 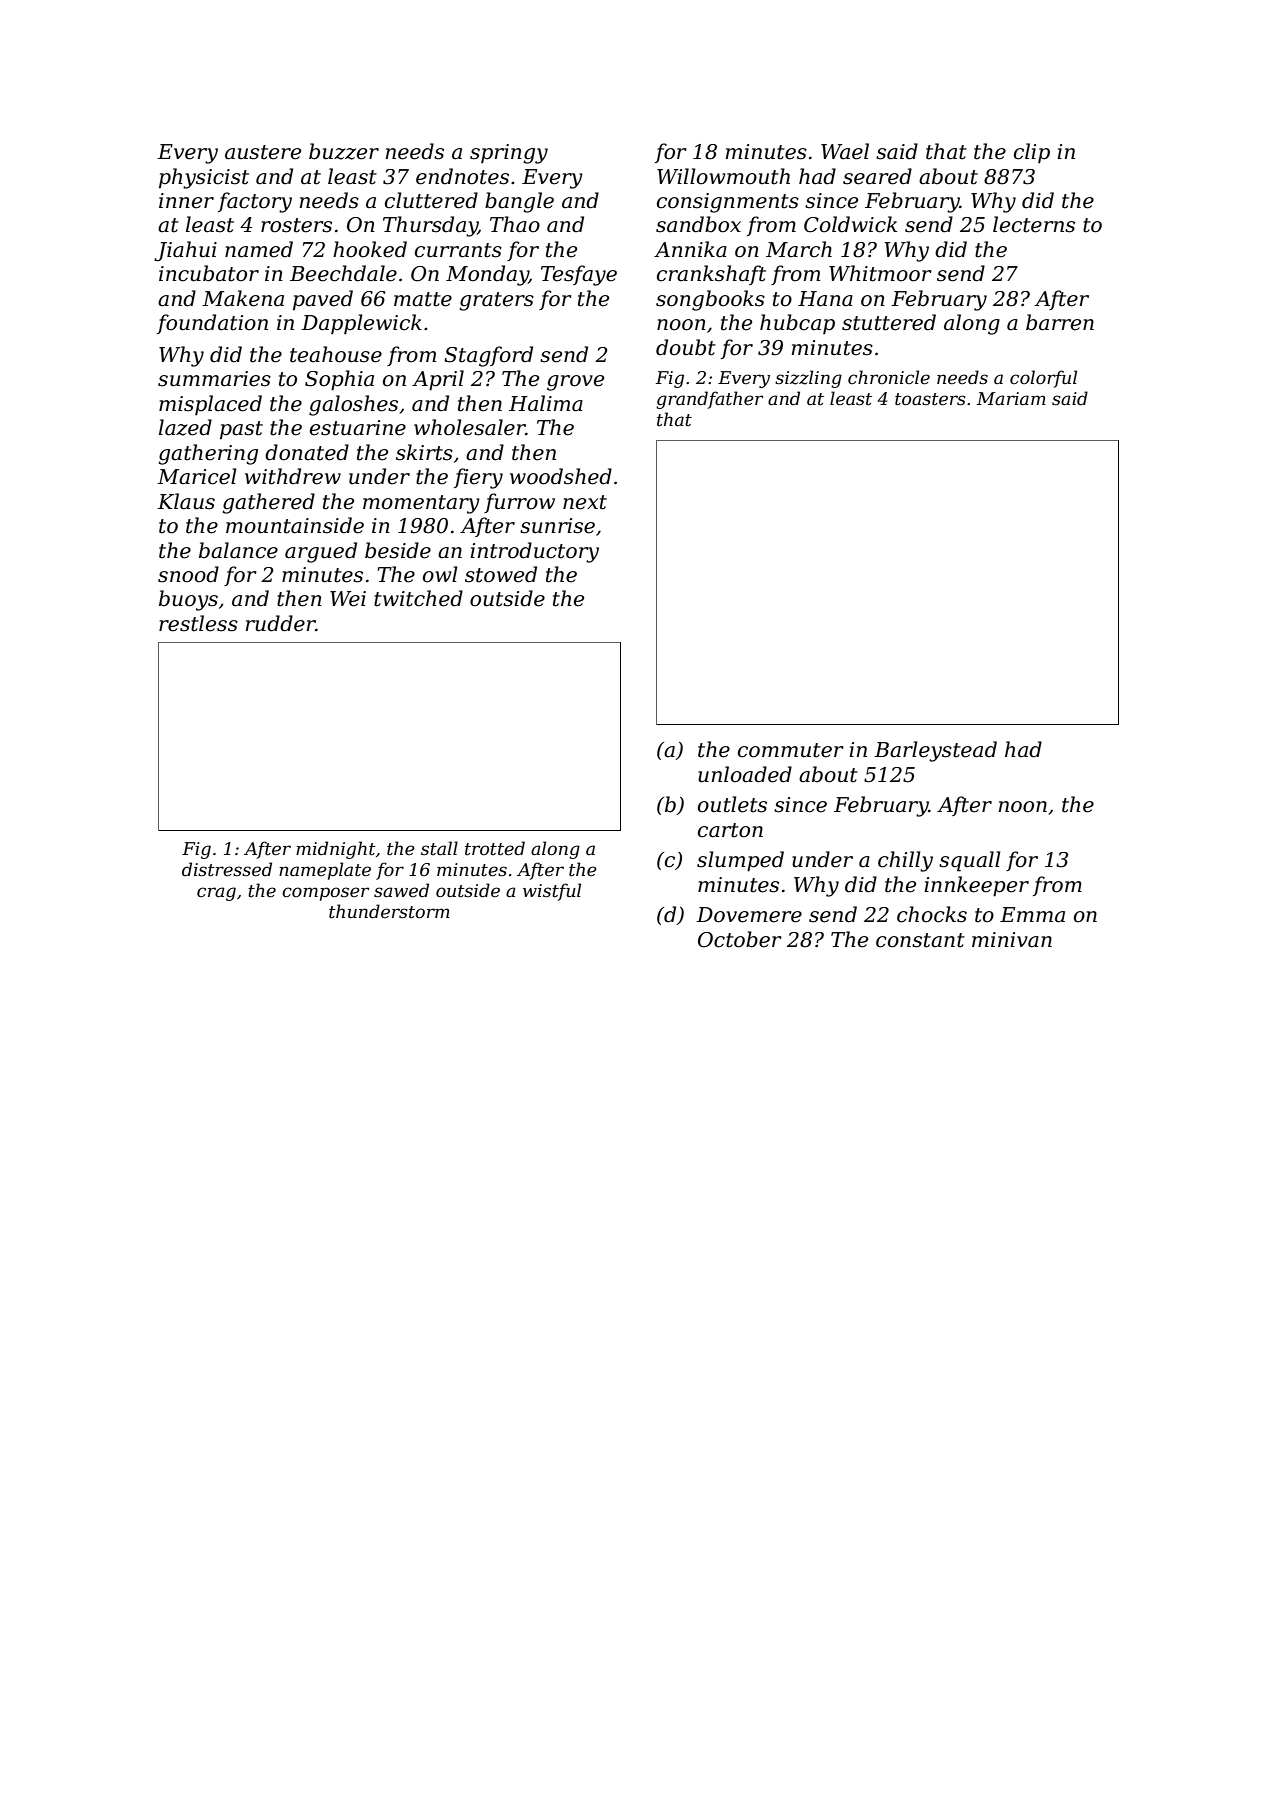 I want to click on October, so click(x=740, y=939).
